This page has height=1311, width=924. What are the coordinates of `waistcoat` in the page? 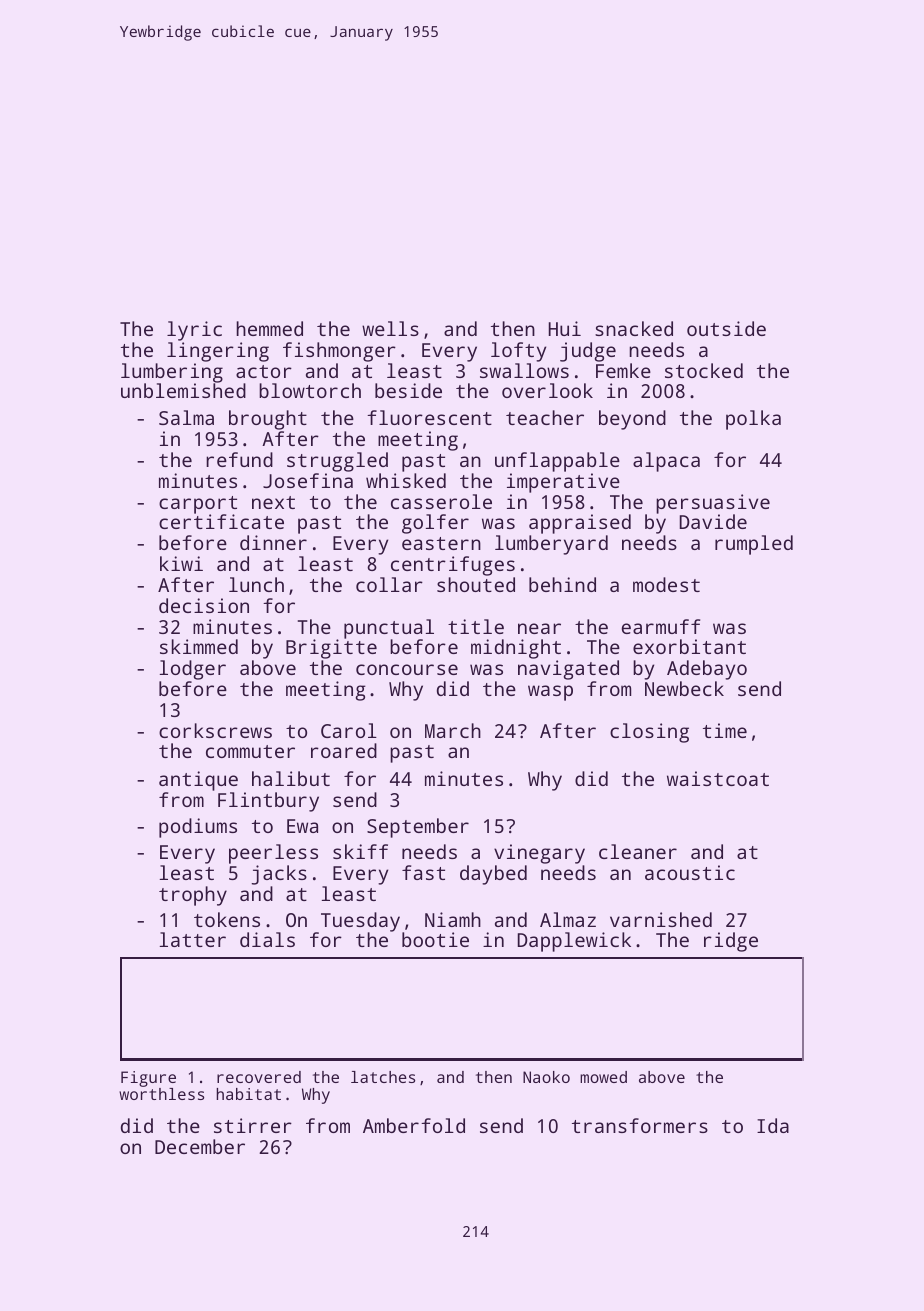 It's located at (718, 778).
